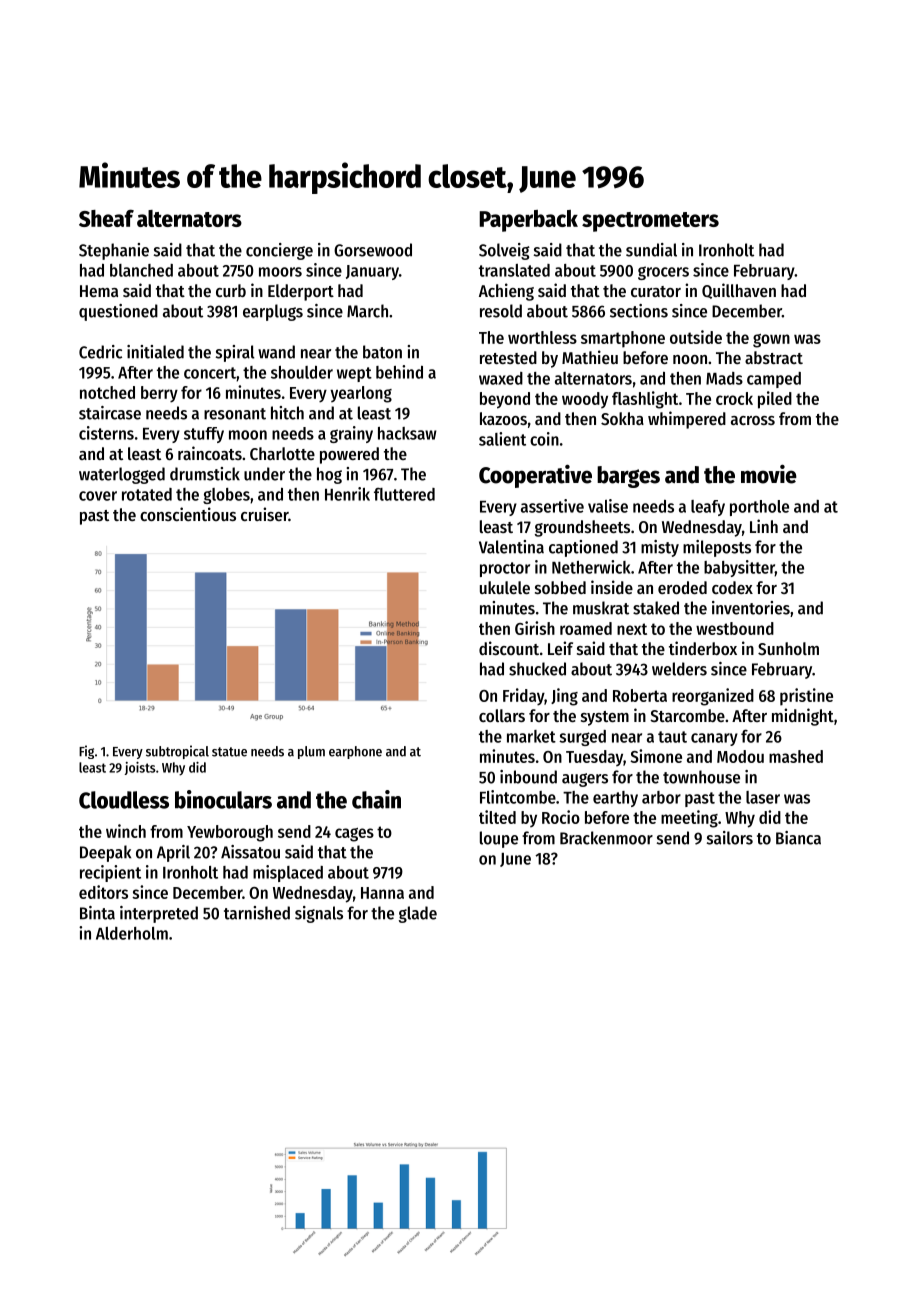 Image resolution: width=918 pixels, height=1302 pixels. What do you see at coordinates (730, 838) in the page?
I see `sailors` at bounding box center [730, 838].
